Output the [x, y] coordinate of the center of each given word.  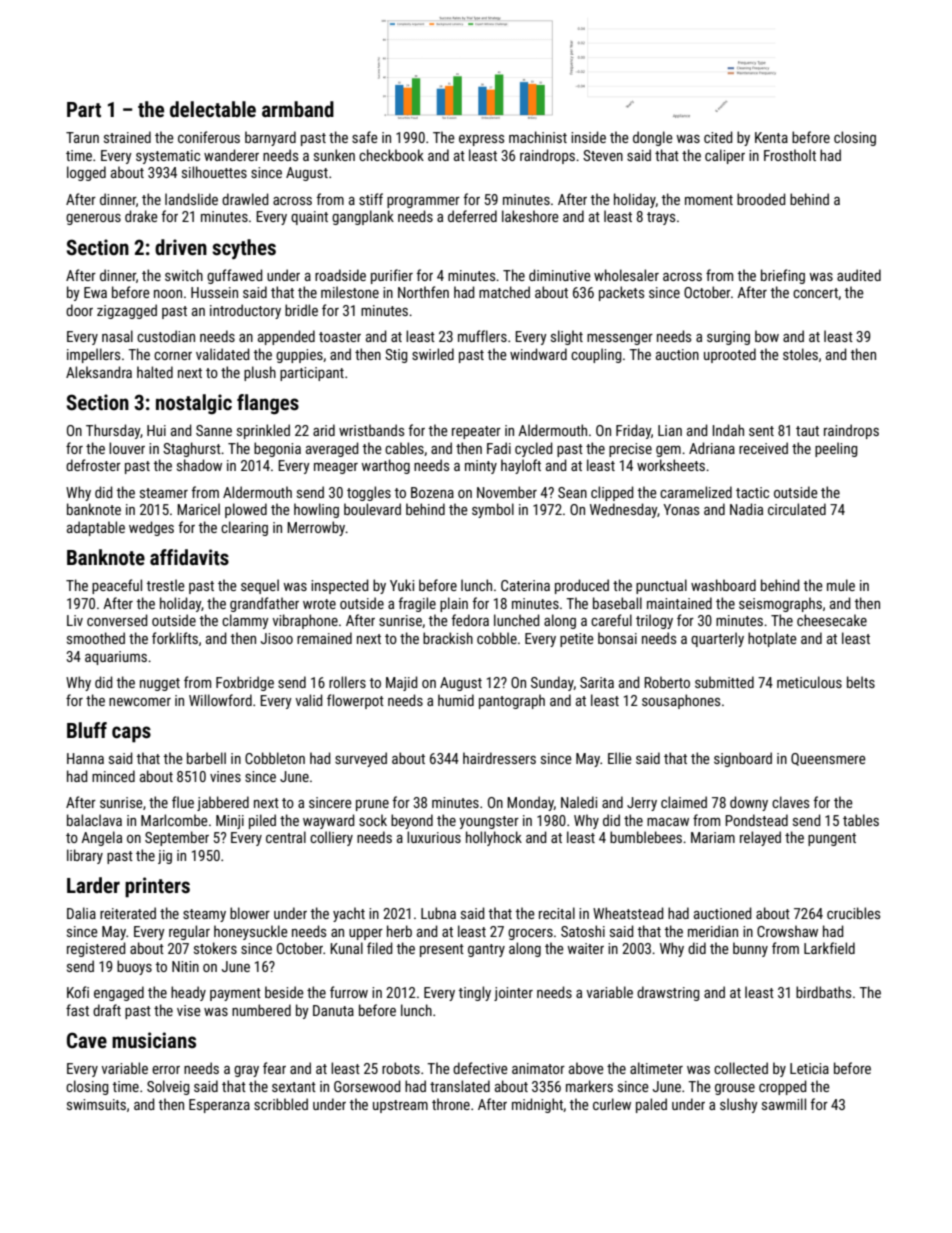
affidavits [189, 557]
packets [621, 293]
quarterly [717, 639]
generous [93, 219]
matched [504, 292]
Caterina [525, 585]
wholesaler [626, 275]
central [286, 837]
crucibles [853, 913]
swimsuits [96, 1104]
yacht [349, 914]
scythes [244, 249]
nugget [160, 684]
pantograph [512, 701]
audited [859, 275]
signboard [743, 759]
